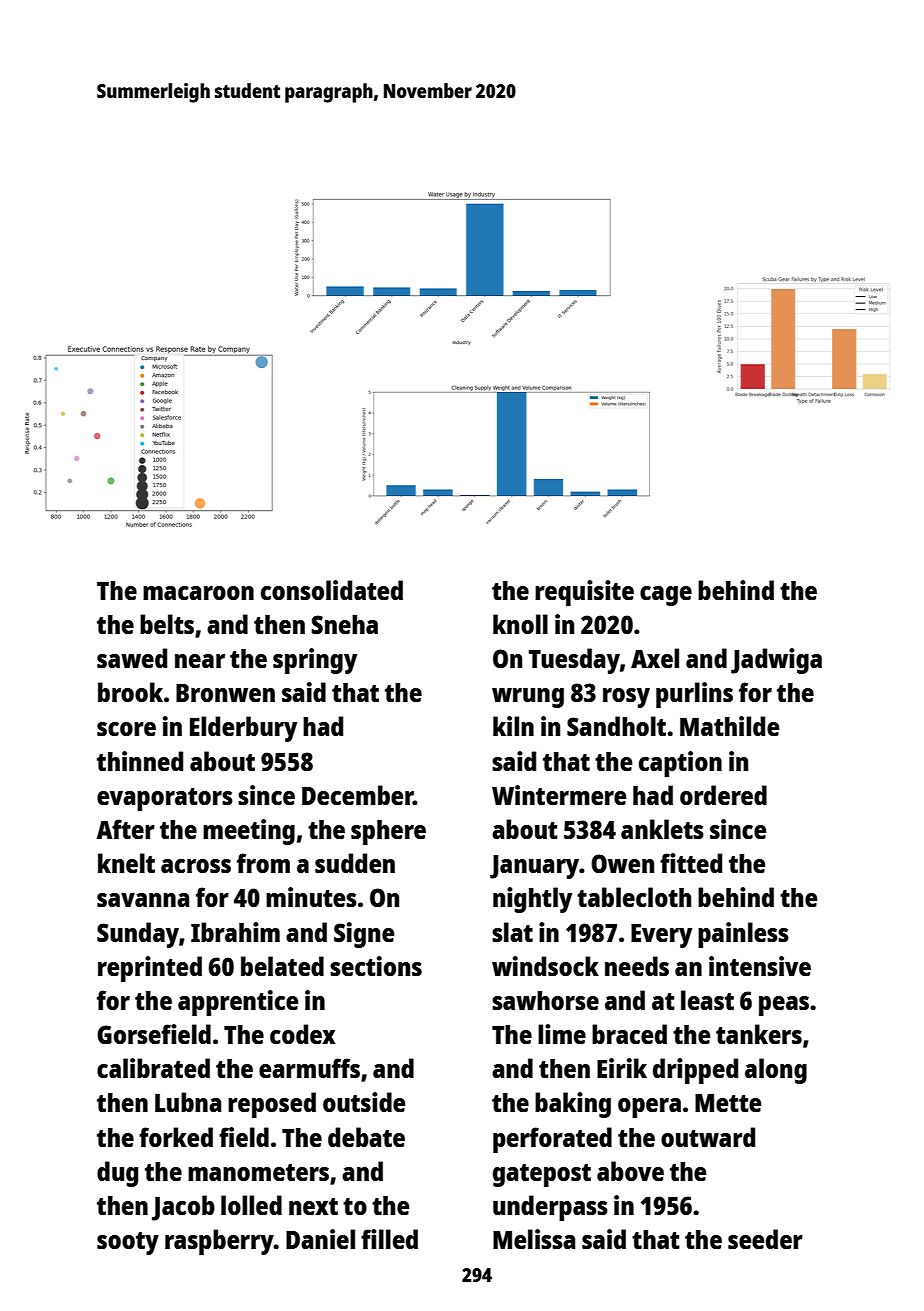  What do you see at coordinates (666, 596) in the screenshot?
I see `cage` at bounding box center [666, 596].
